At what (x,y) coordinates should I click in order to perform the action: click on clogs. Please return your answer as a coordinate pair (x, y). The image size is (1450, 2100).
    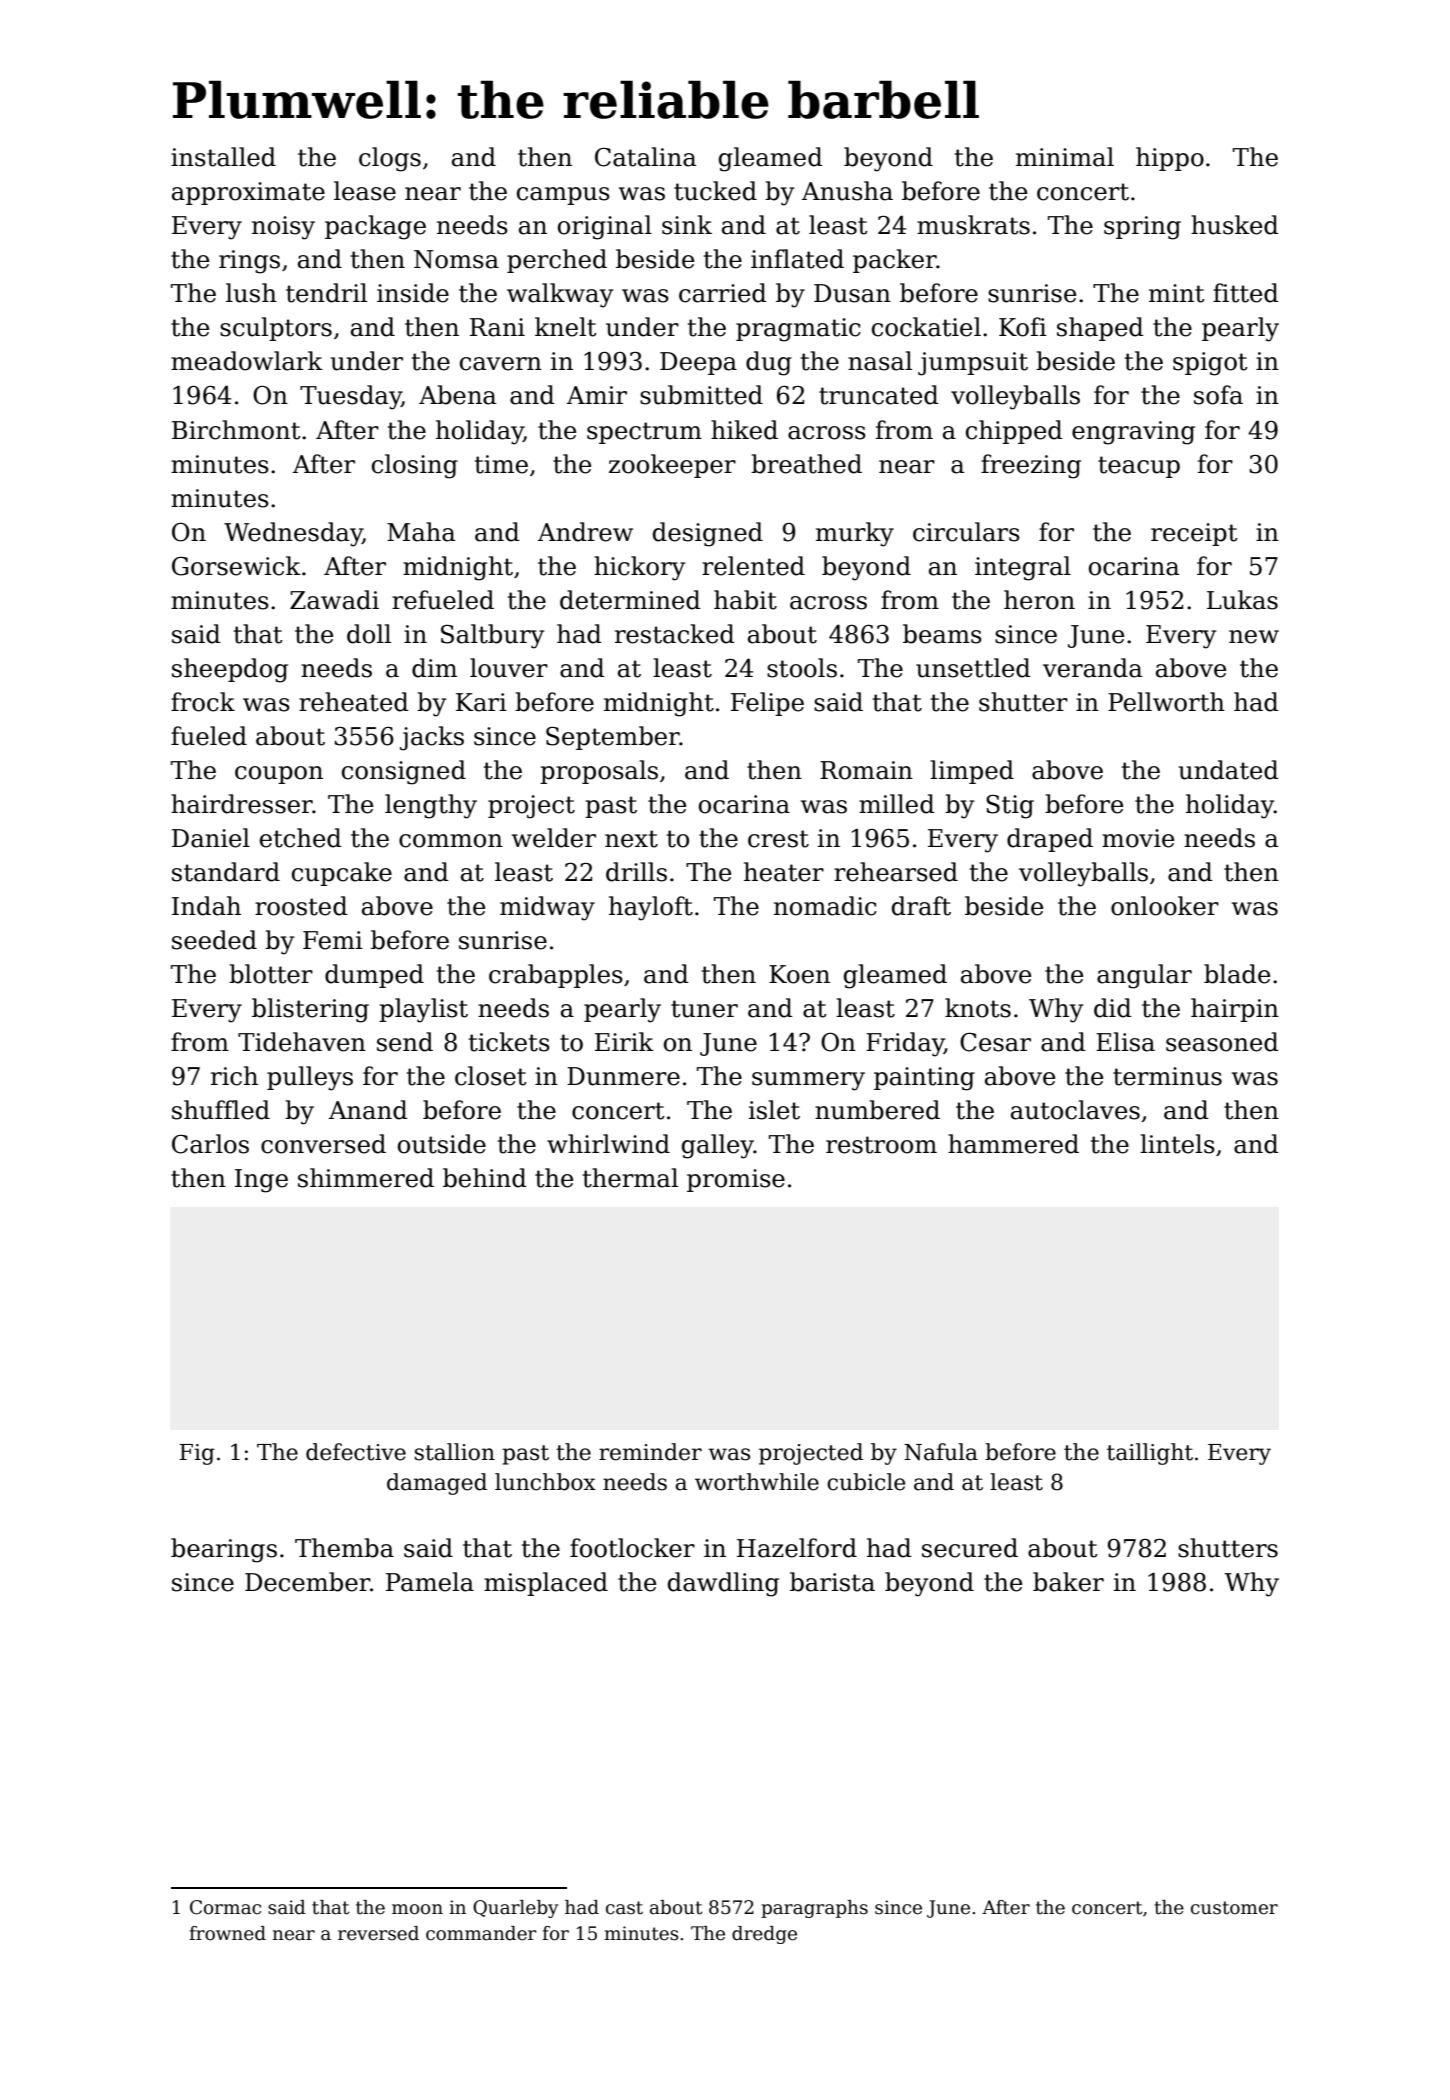
    Looking at the image, I should click on (390, 159).
